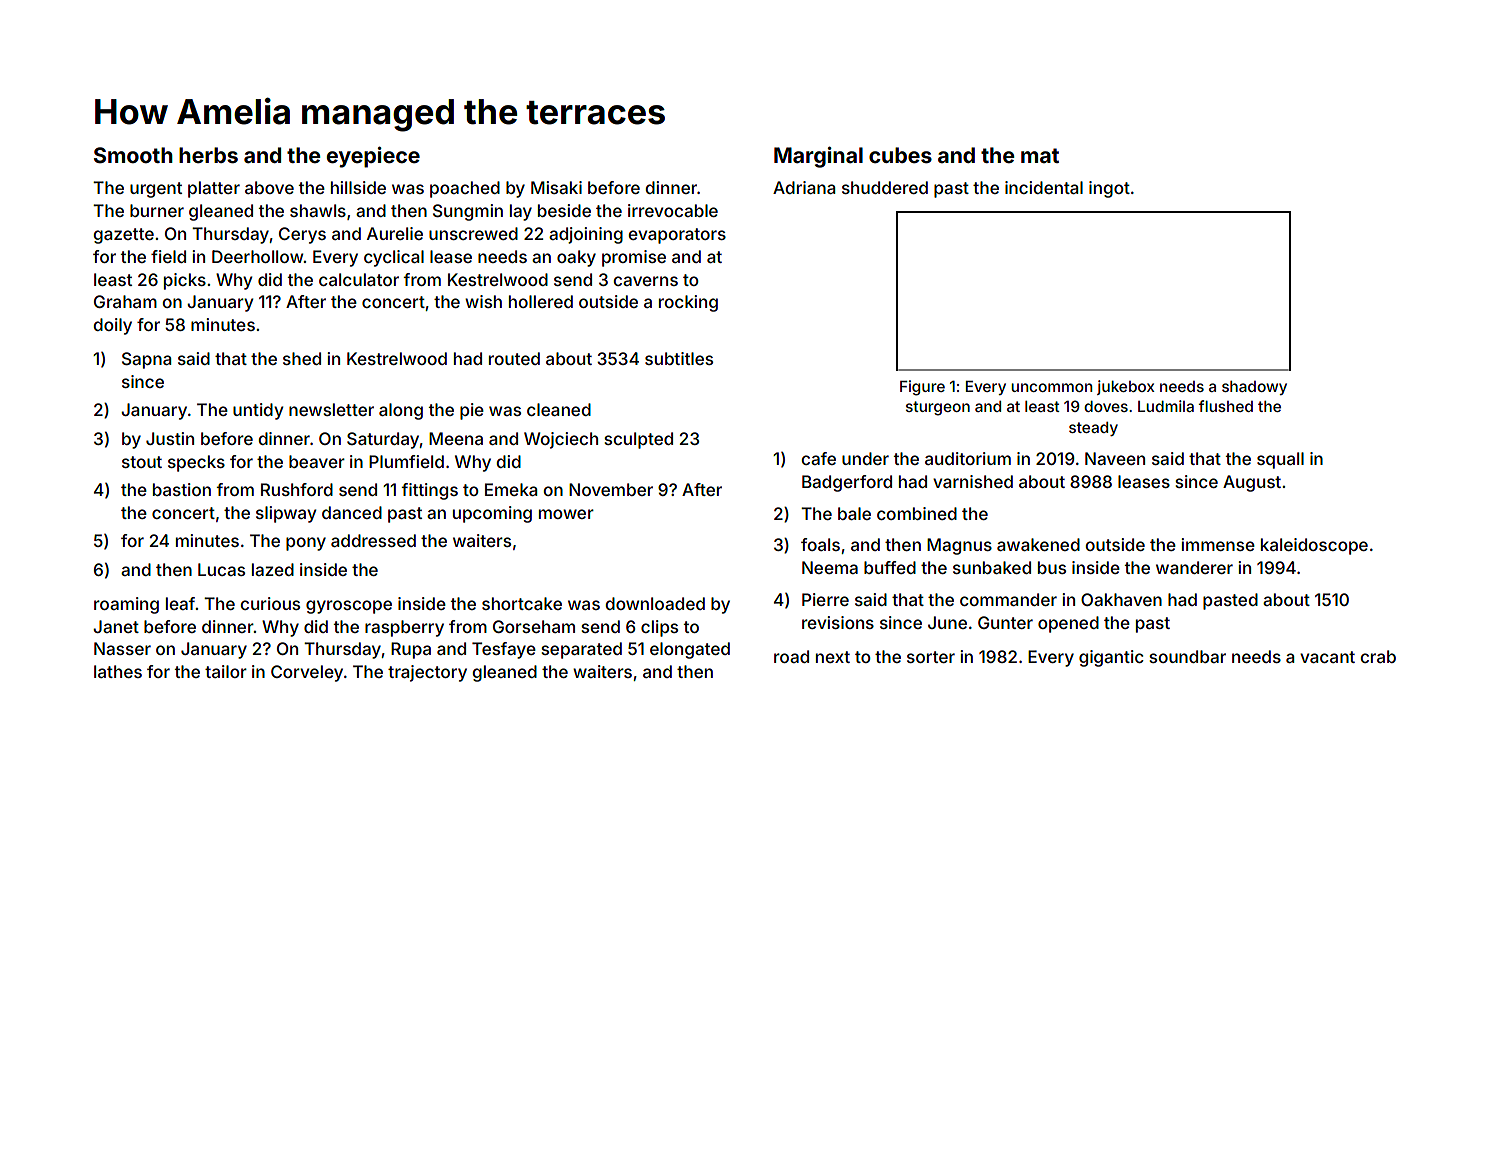 The image size is (1507, 1164). What do you see at coordinates (1378, 656) in the image?
I see `crab` at bounding box center [1378, 656].
